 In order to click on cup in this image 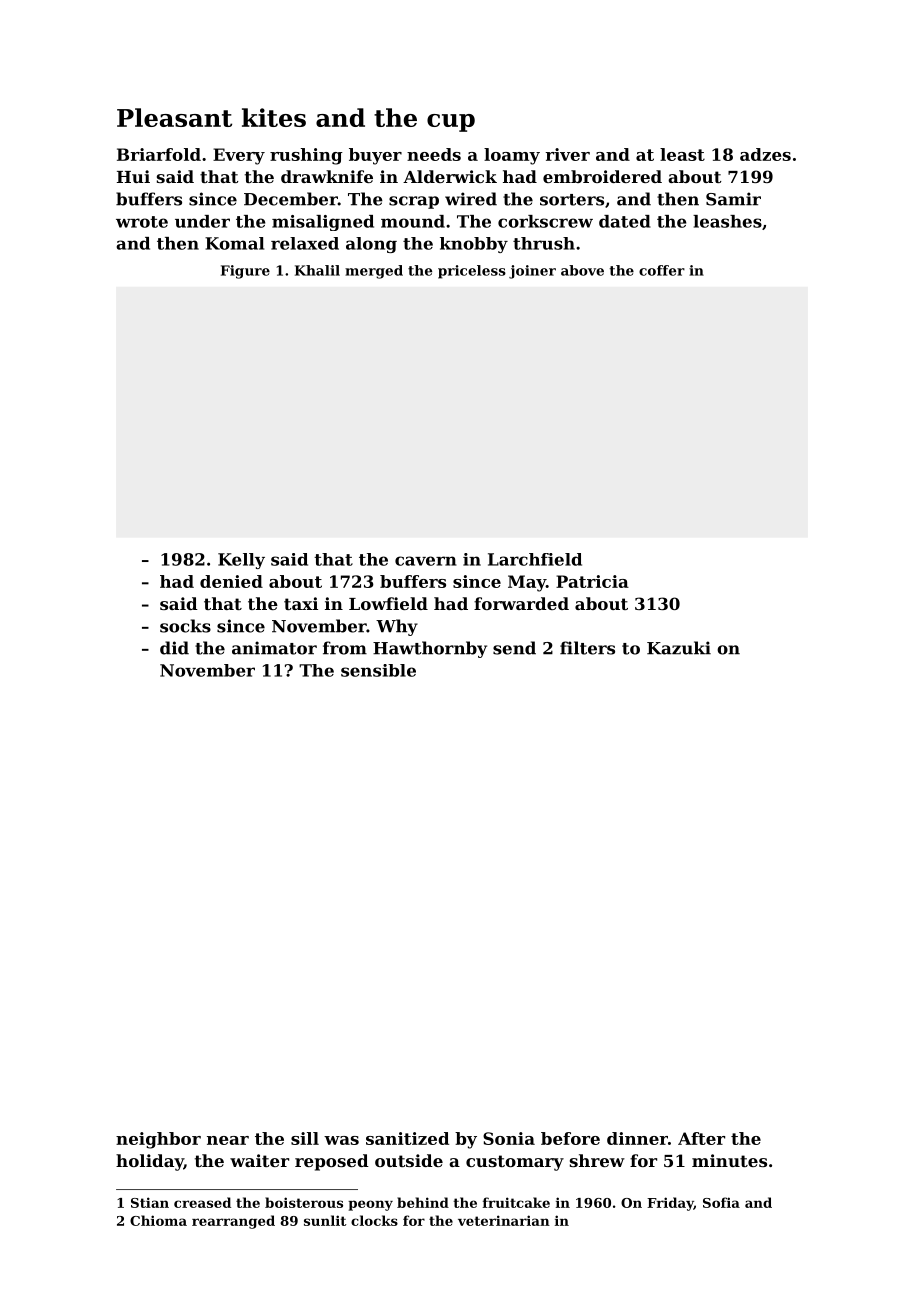, I will do `click(451, 123)`.
